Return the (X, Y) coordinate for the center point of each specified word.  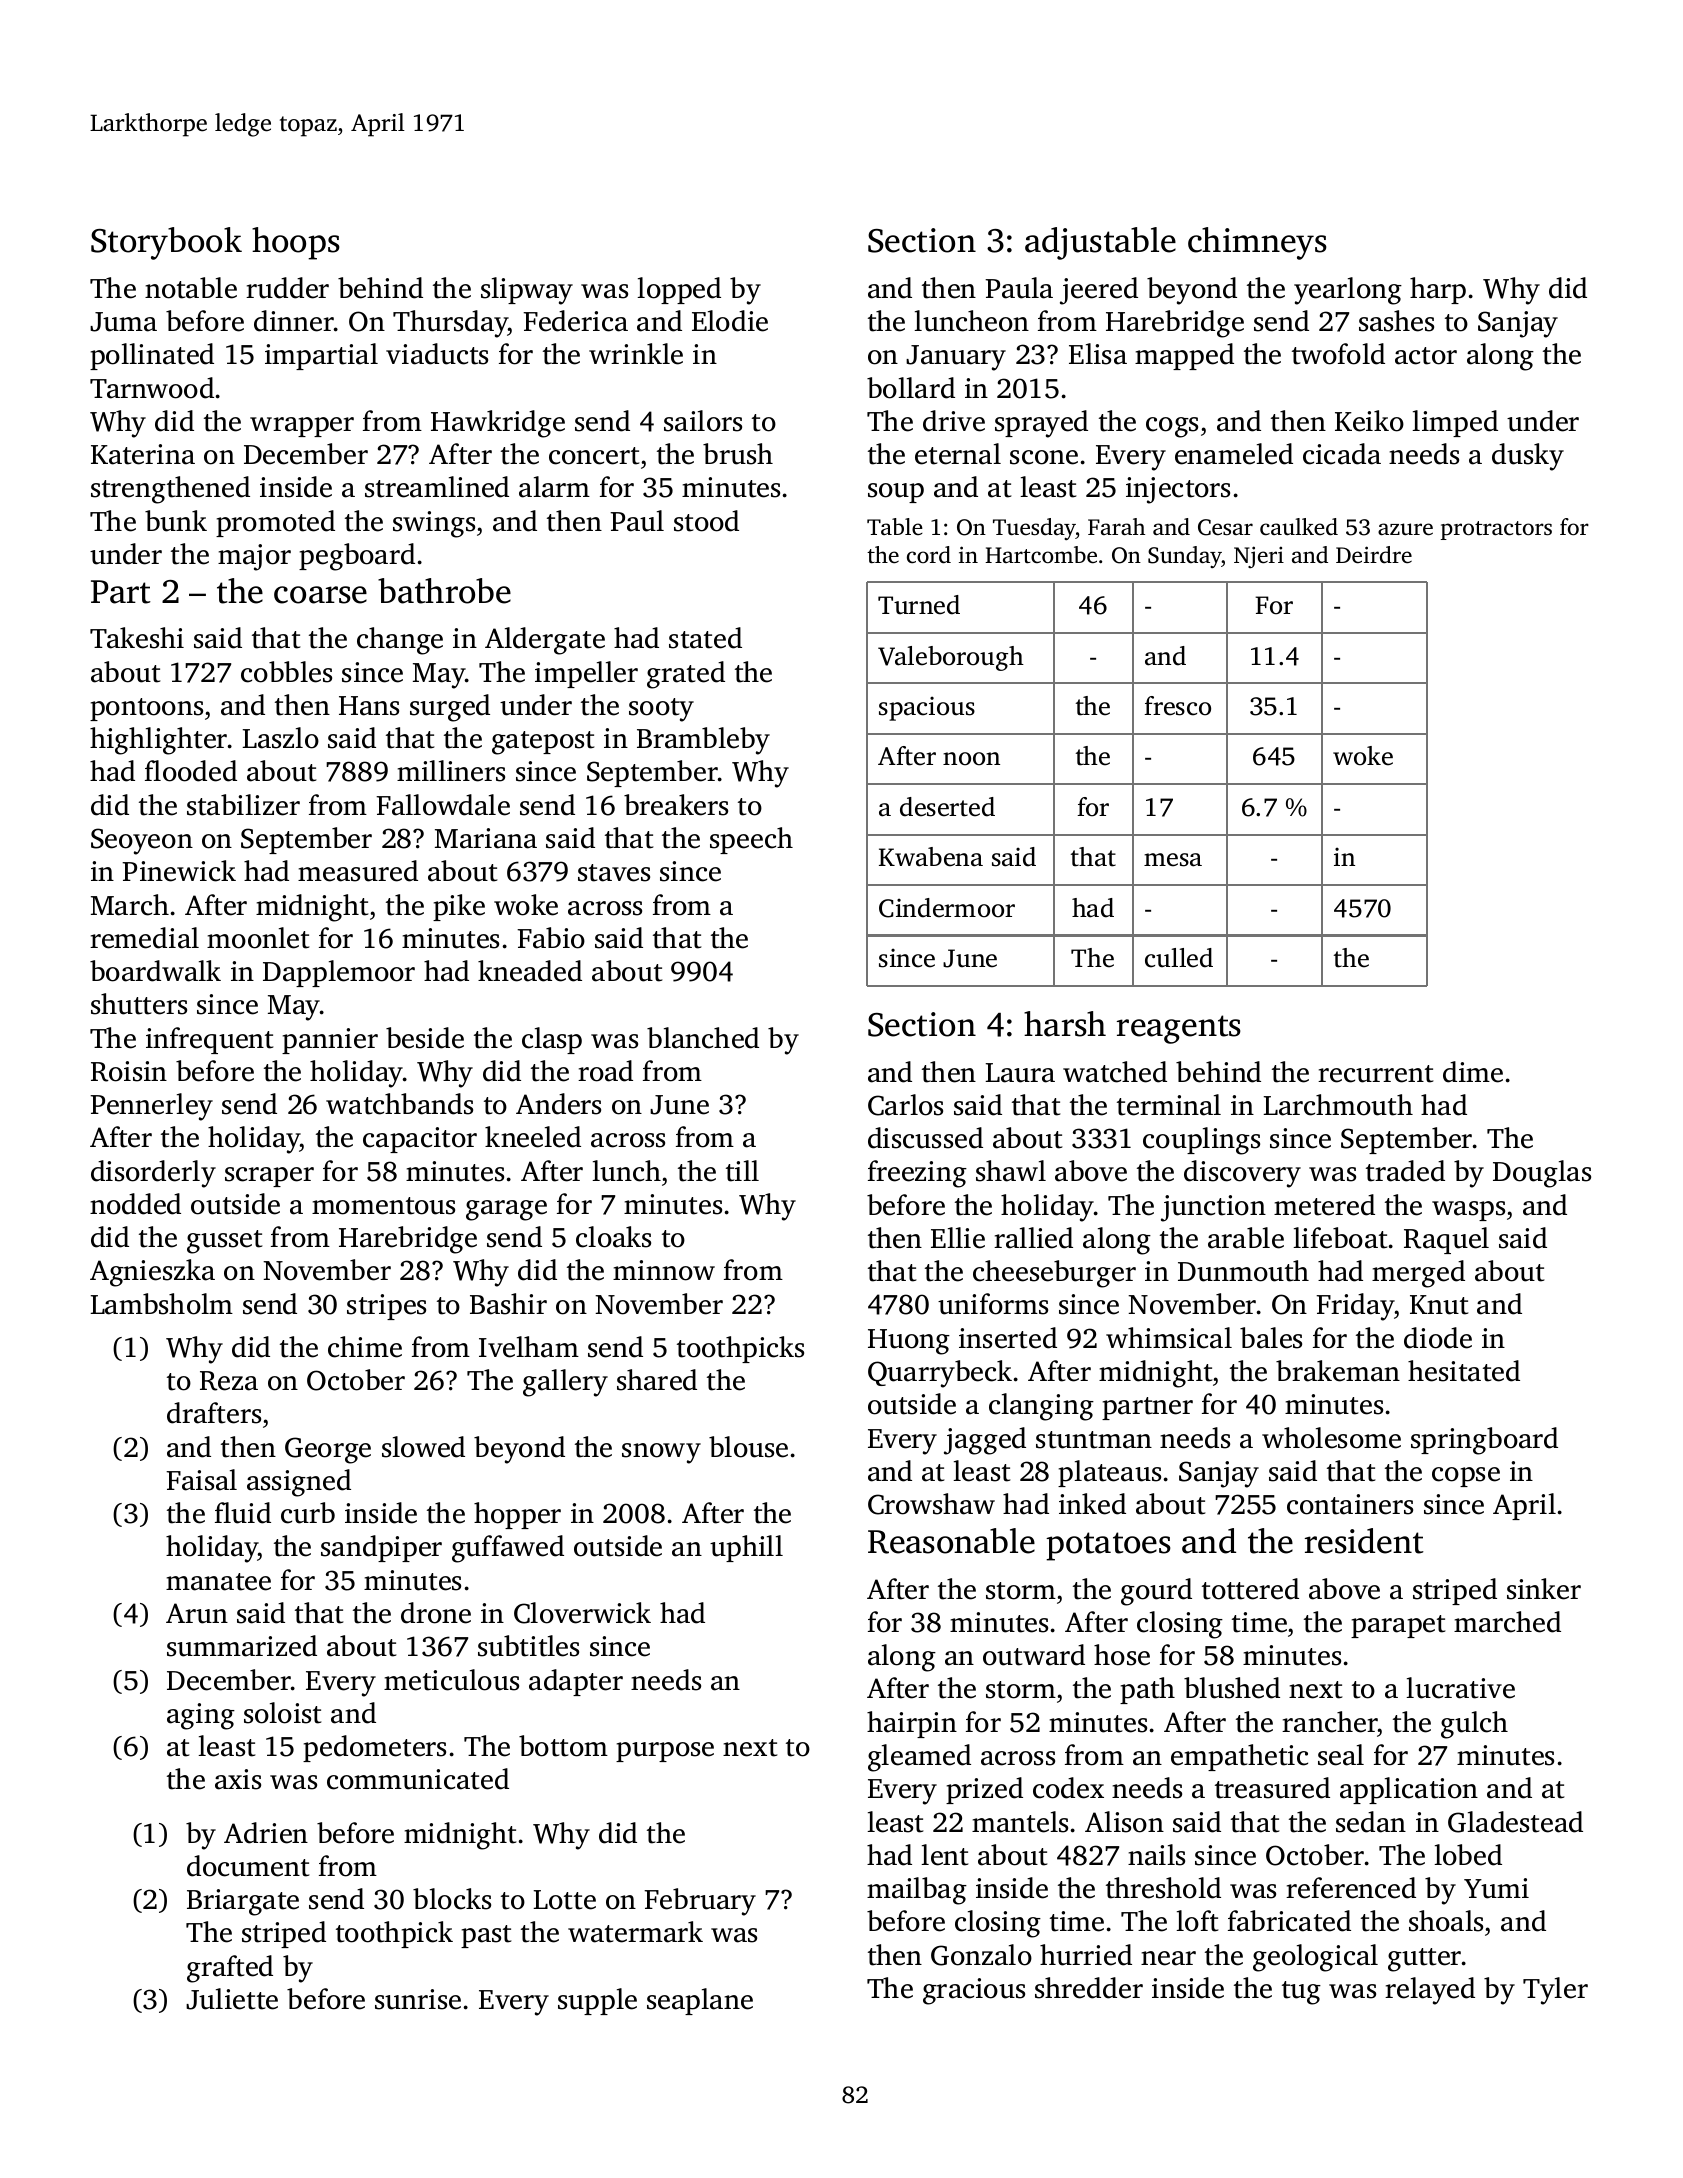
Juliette (232, 1999)
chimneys (1257, 243)
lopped (679, 290)
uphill (746, 1548)
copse (1466, 1477)
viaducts (437, 354)
